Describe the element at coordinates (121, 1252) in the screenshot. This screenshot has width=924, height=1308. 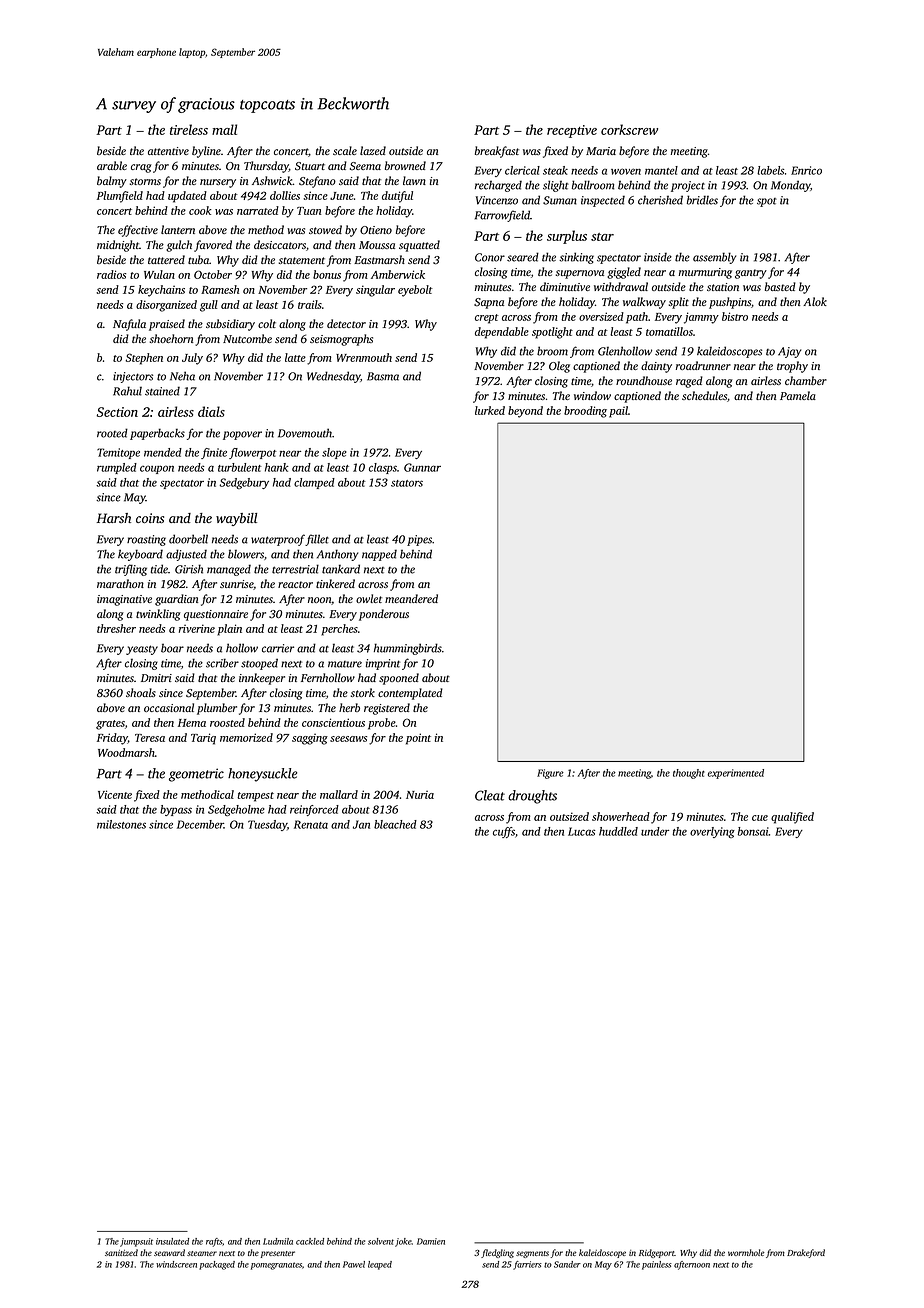
I see `sanitized` at that location.
